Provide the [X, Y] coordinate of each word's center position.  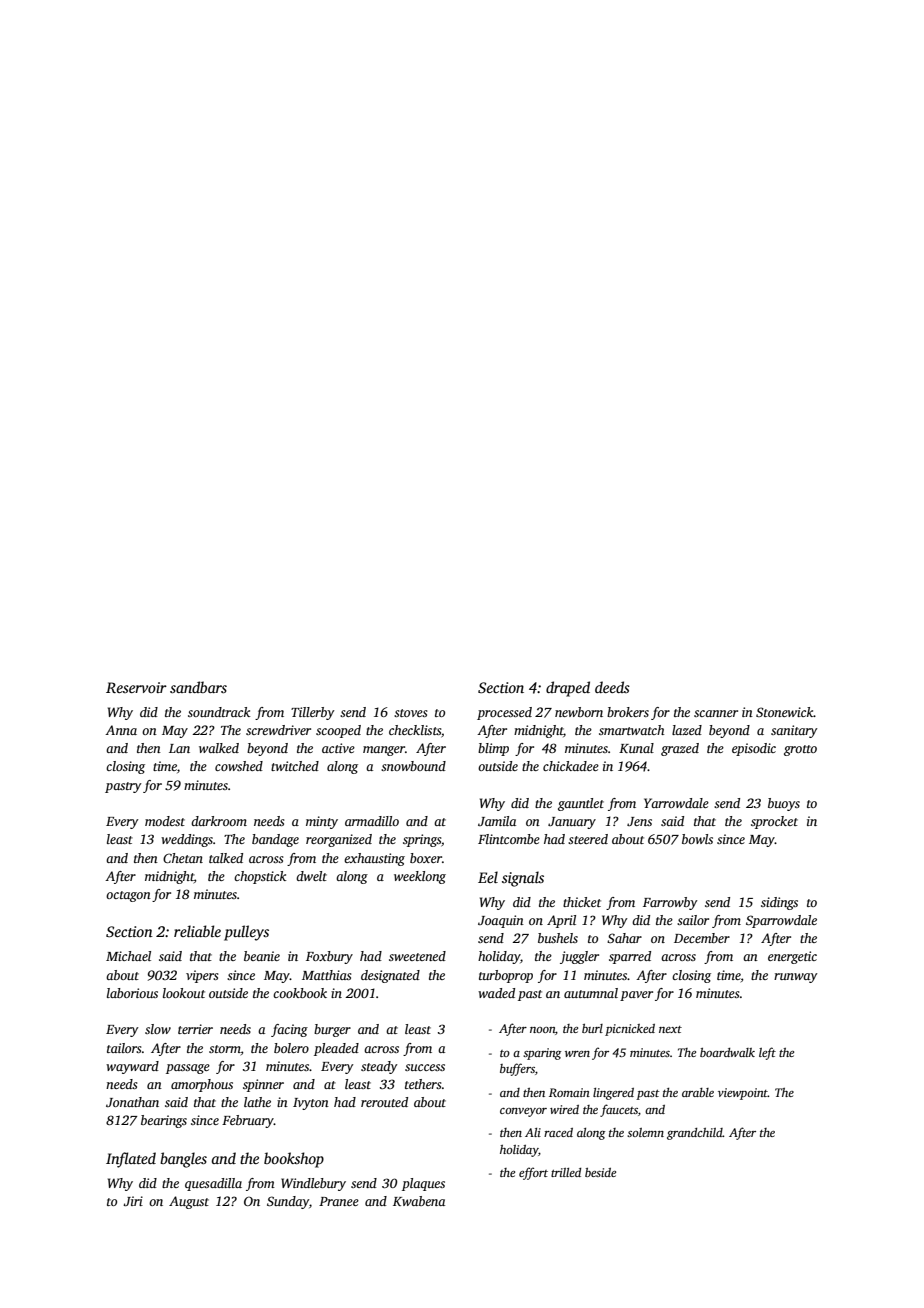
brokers [628, 712]
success [425, 1067]
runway [796, 978]
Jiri [133, 1201]
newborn [579, 712]
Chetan [183, 858]
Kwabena [419, 1201]
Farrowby [670, 903]
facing [289, 1030]
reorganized [339, 840]
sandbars [198, 687]
